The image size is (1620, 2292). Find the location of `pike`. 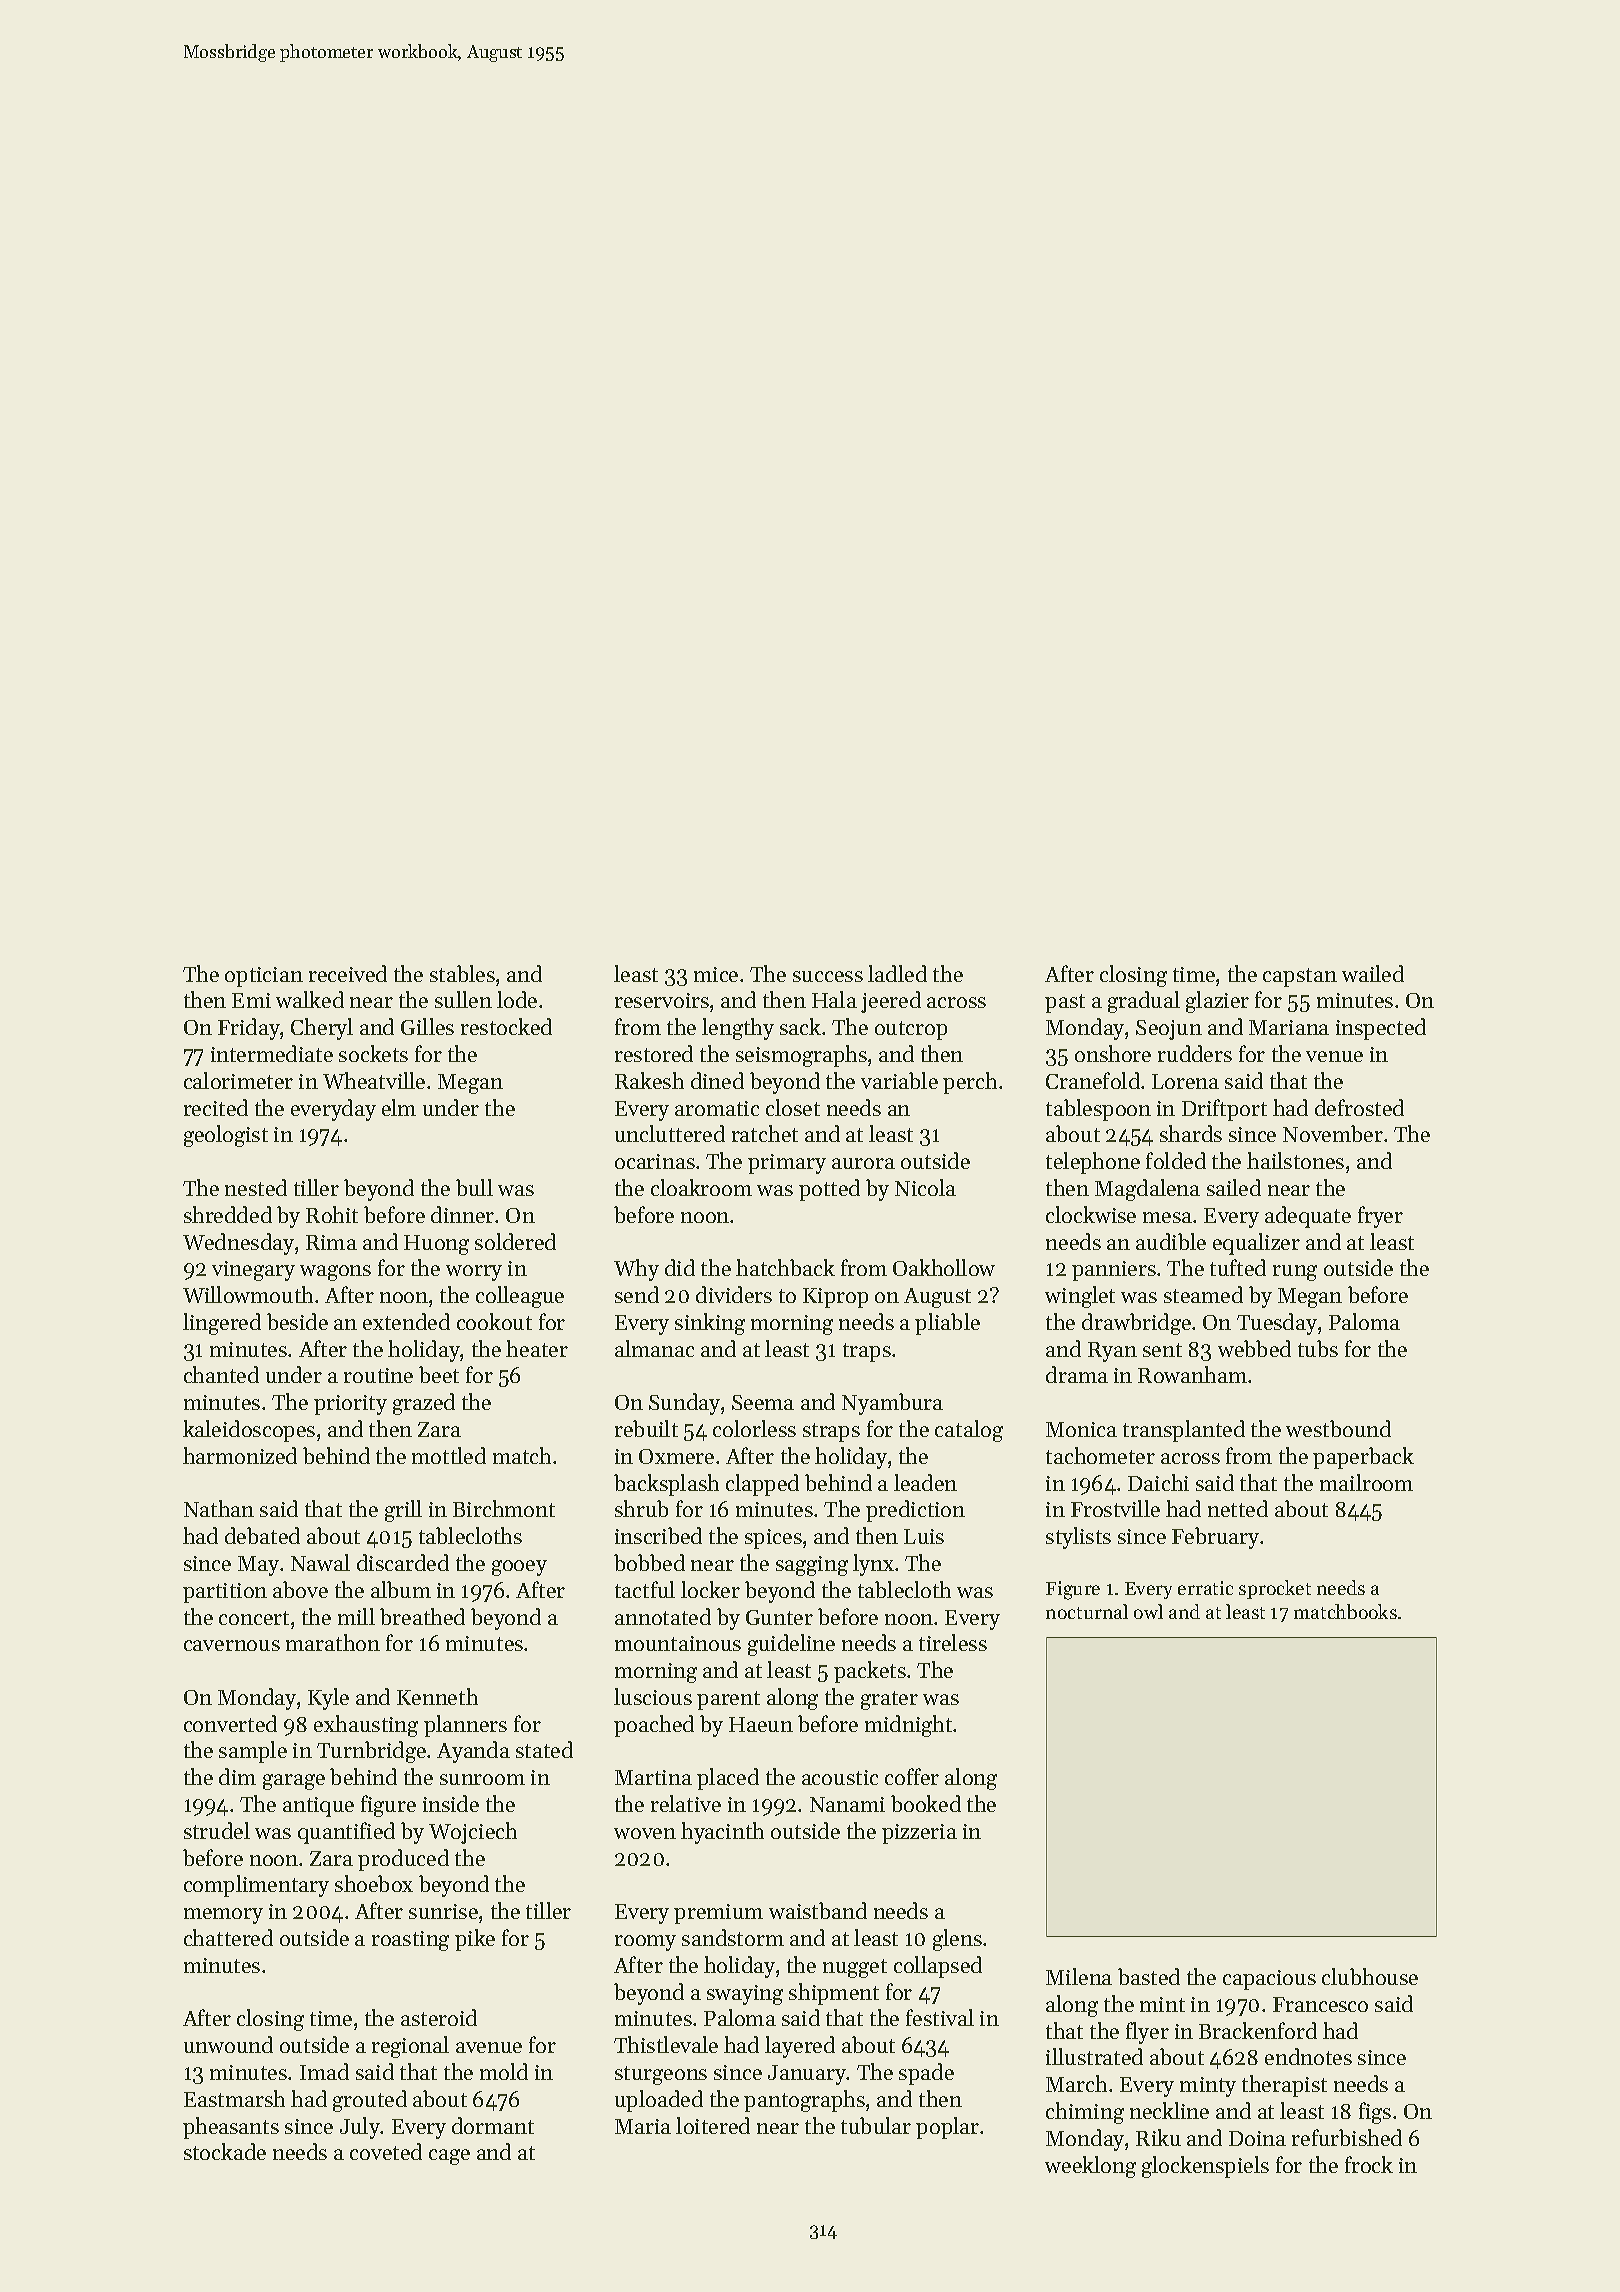

pike is located at coordinates (475, 1940).
